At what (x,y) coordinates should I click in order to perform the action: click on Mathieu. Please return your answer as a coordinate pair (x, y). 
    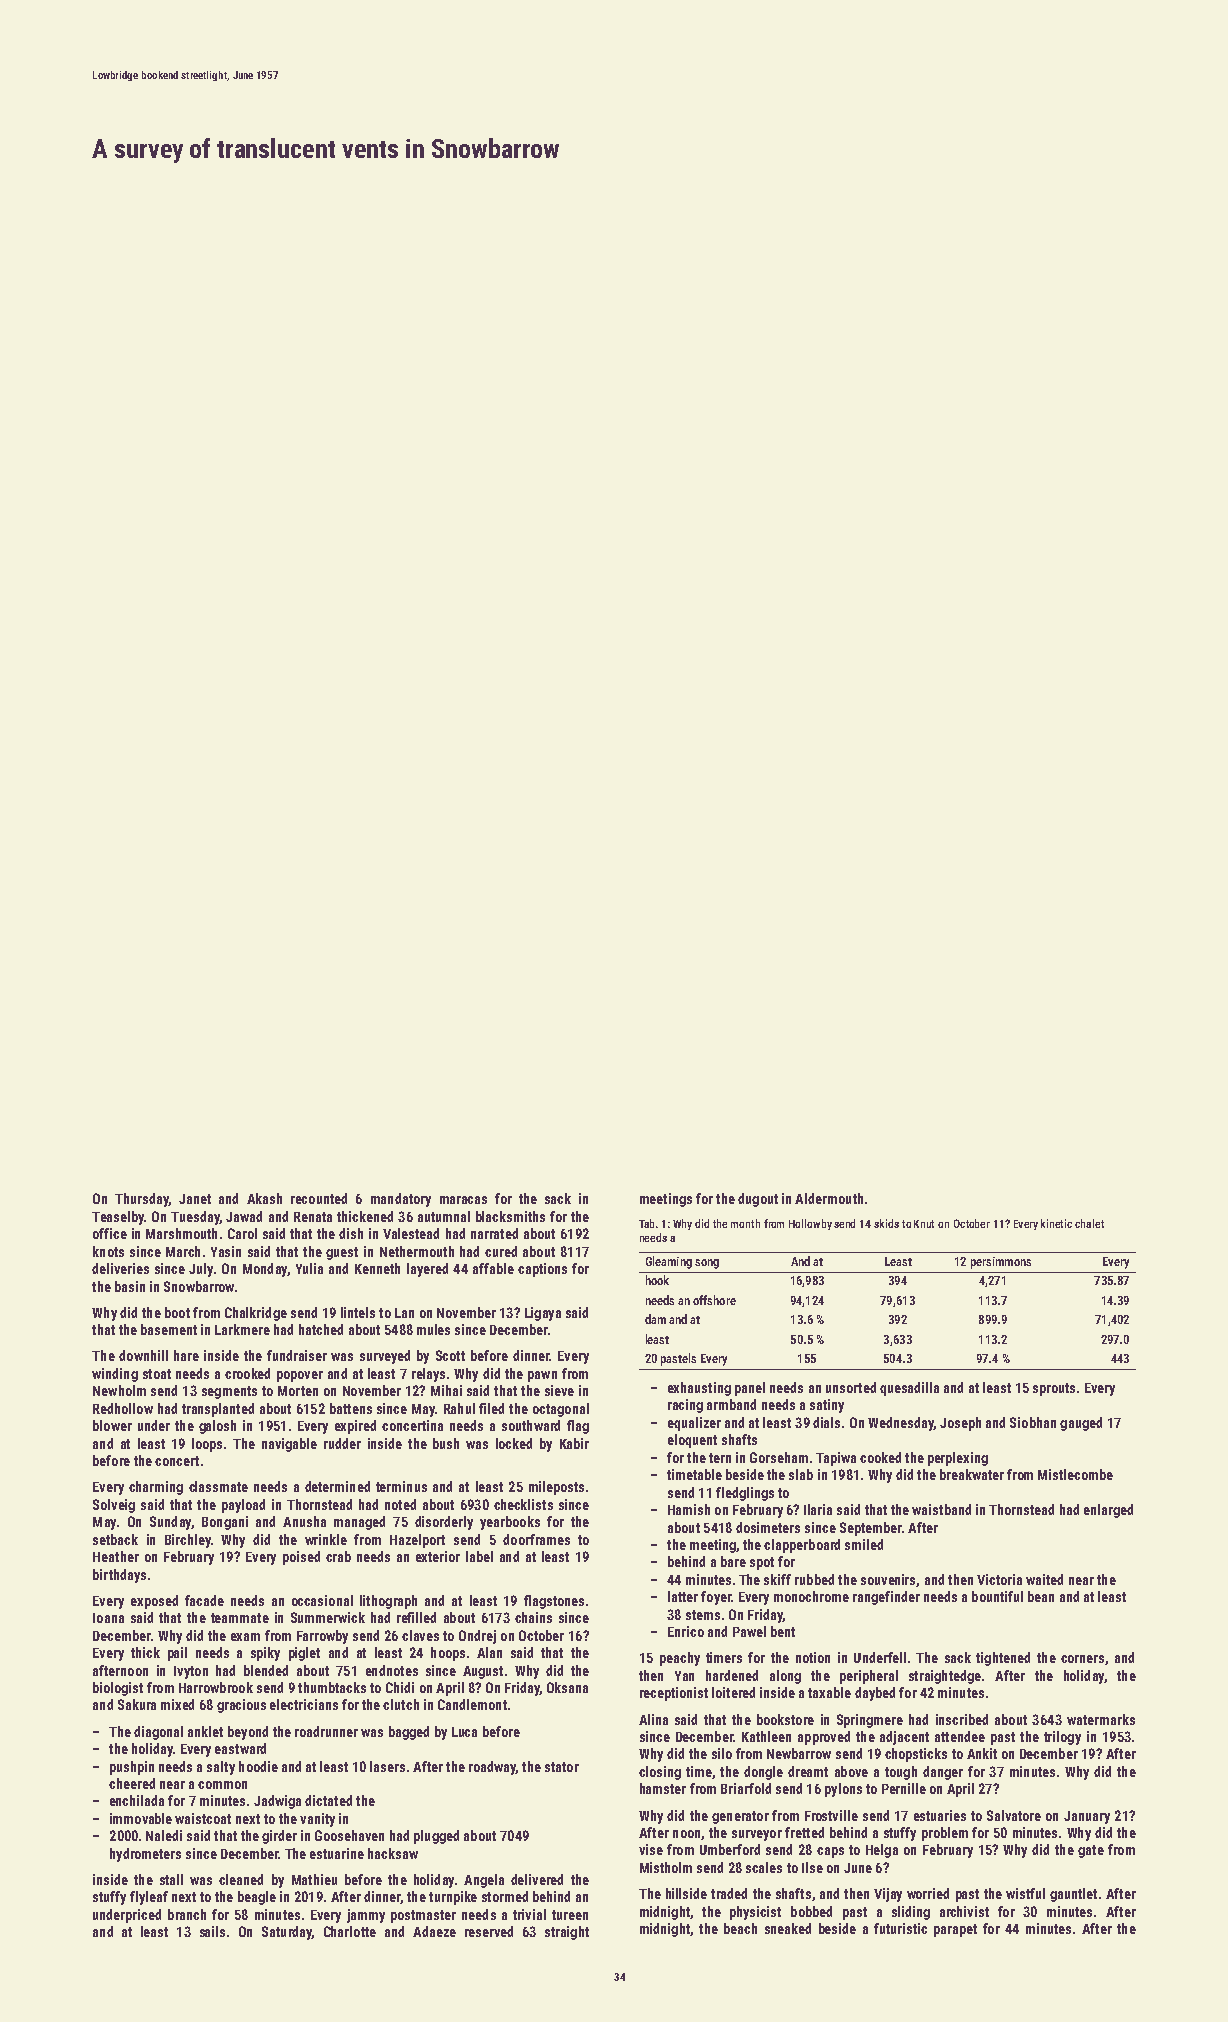
    Looking at the image, I should click on (314, 1879).
